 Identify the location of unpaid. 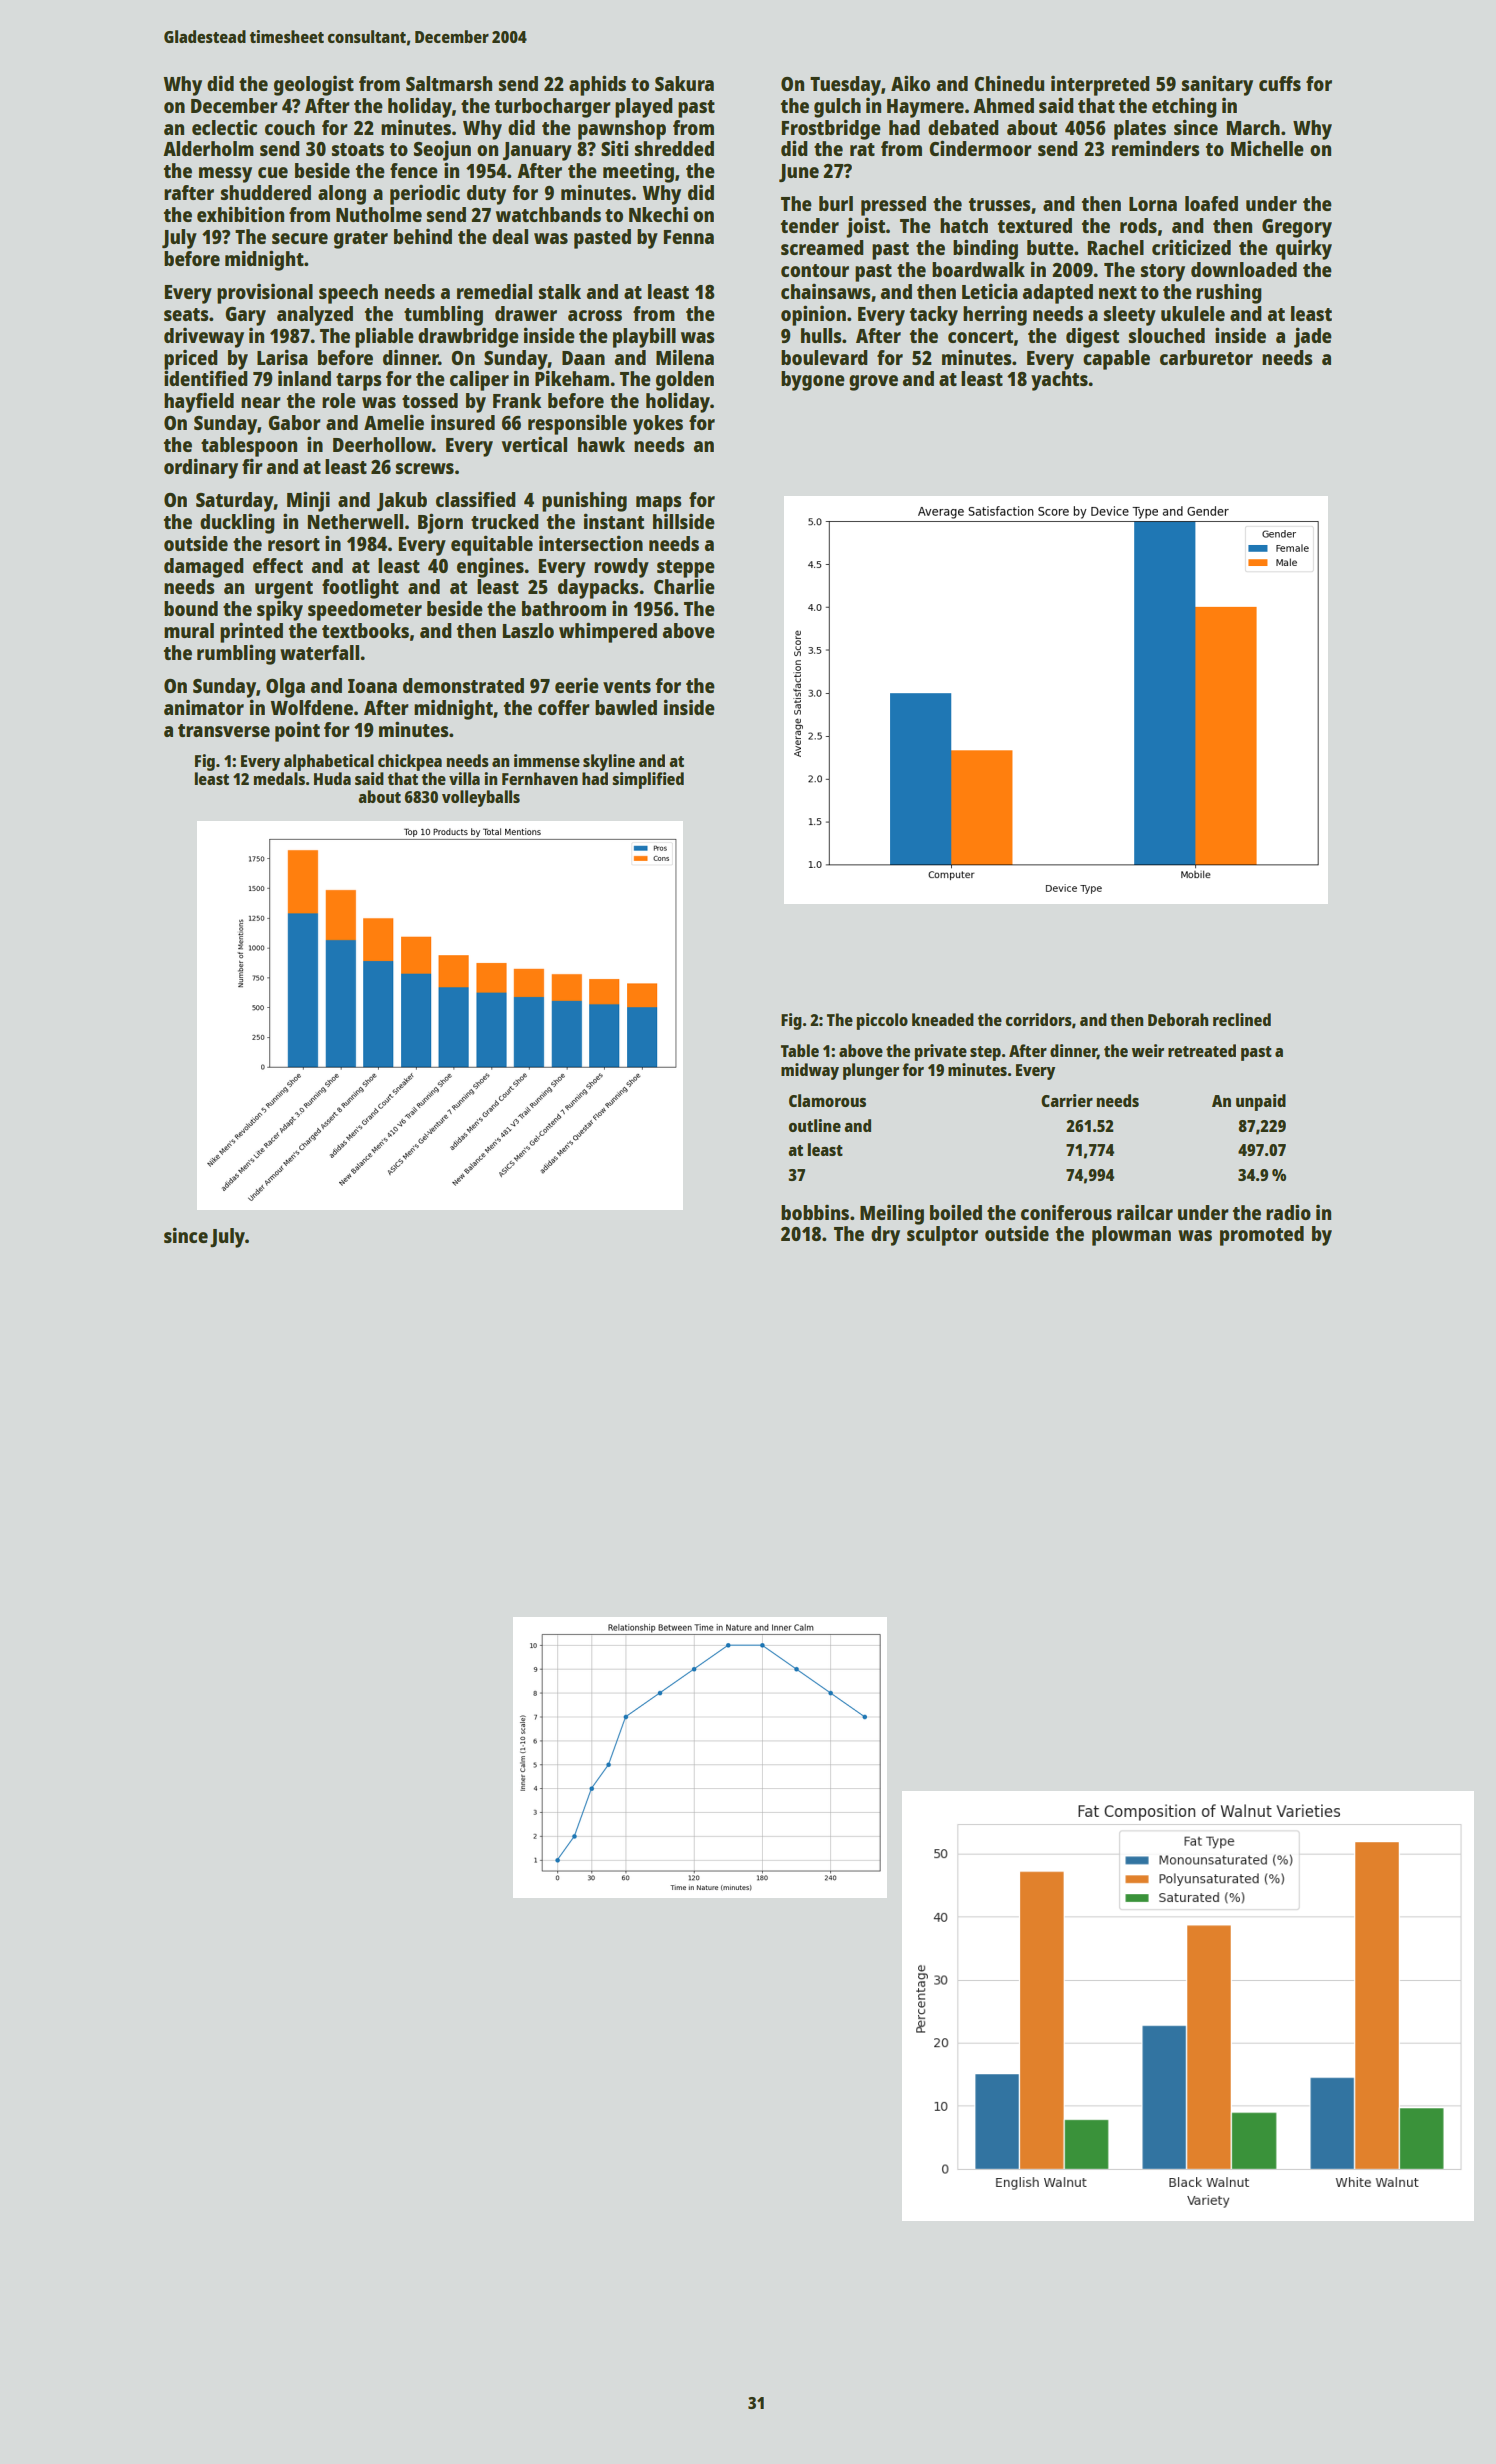
(1261, 1102).
